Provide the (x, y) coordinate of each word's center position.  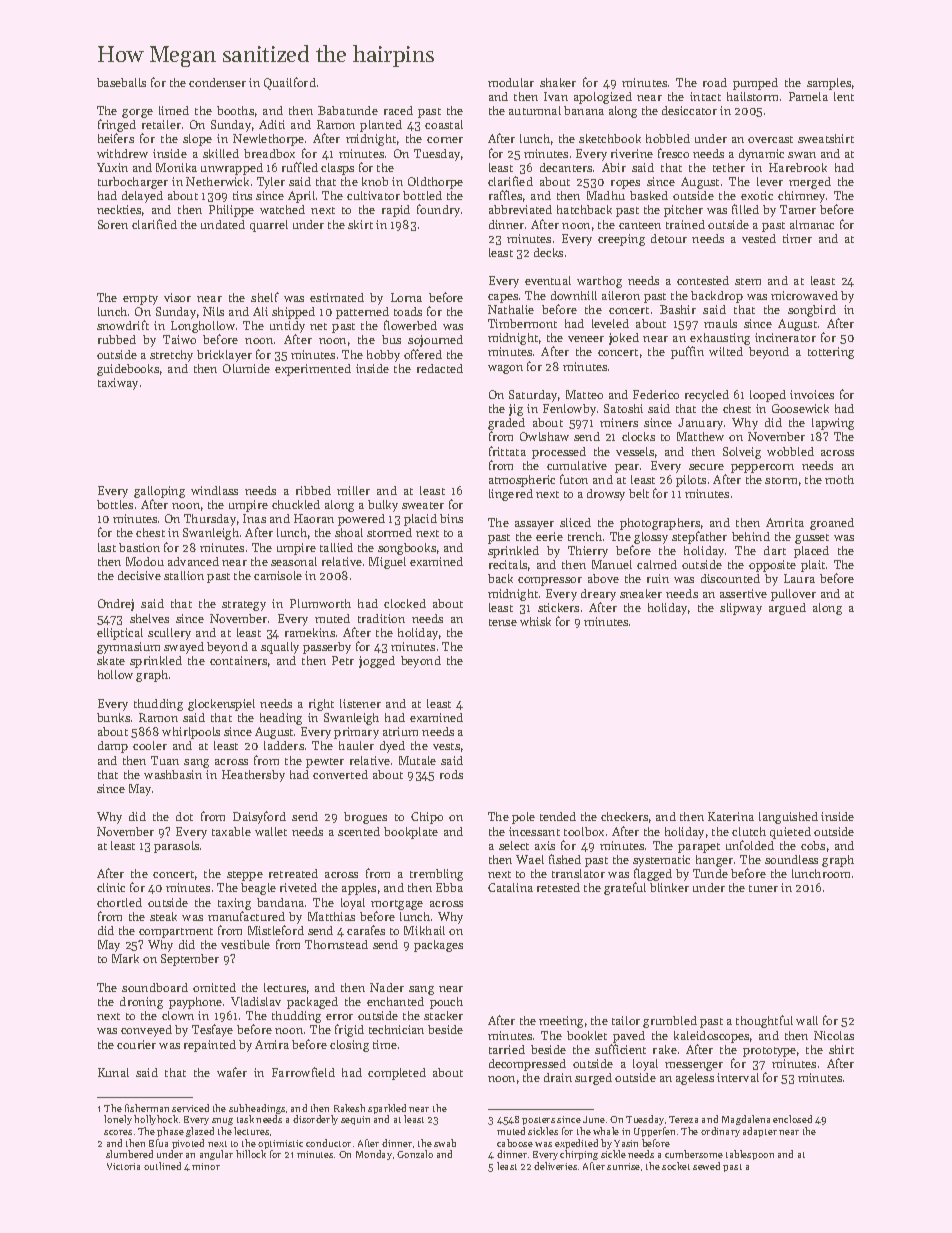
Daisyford (259, 817)
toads (408, 311)
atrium (400, 731)
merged (810, 183)
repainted (210, 1046)
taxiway (118, 384)
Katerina (731, 816)
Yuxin (112, 167)
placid (420, 520)
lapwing (833, 424)
